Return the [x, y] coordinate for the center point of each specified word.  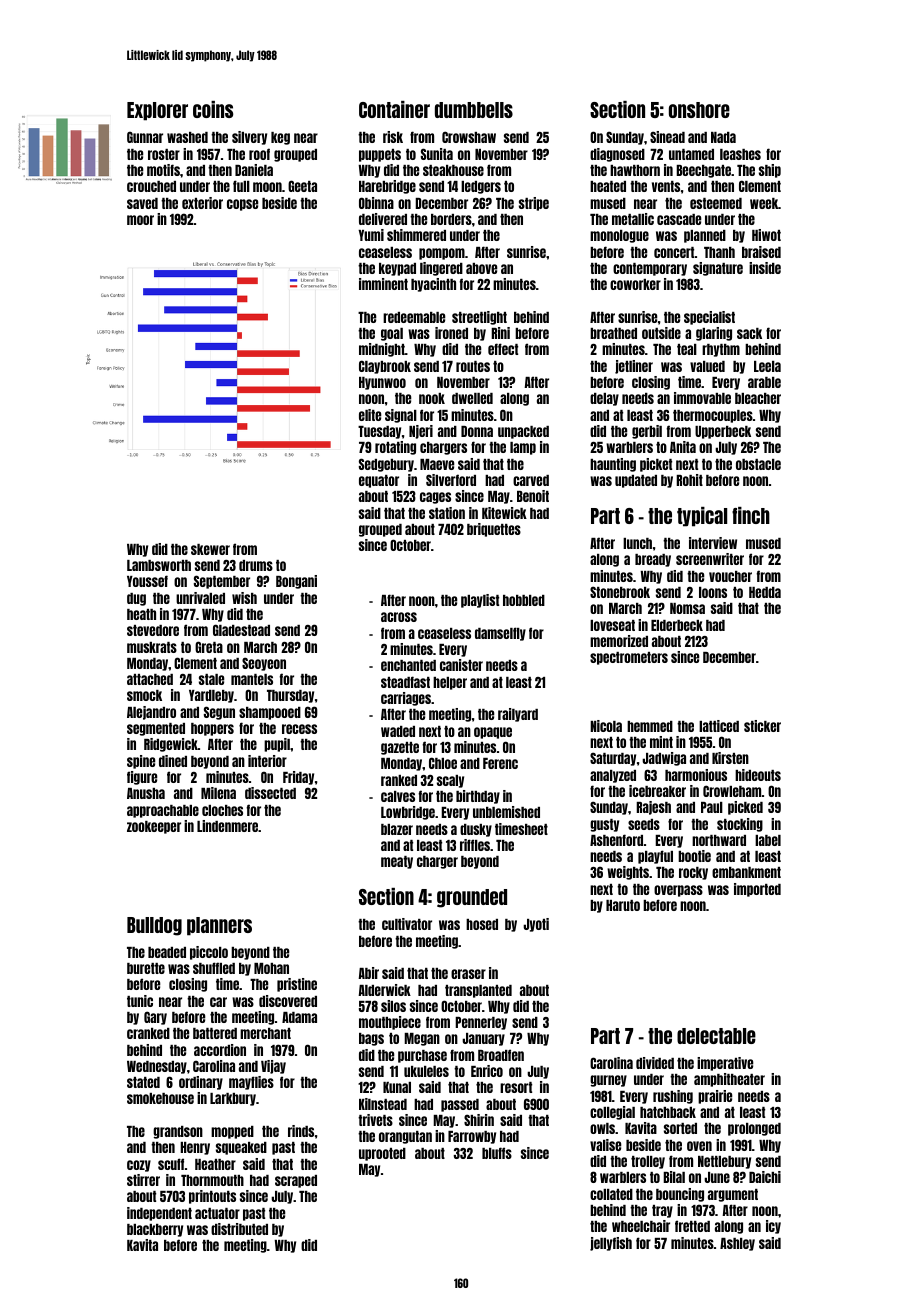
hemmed [650, 726]
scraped [296, 1181]
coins [213, 109]
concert [674, 252]
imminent [383, 284]
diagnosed [617, 155]
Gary [155, 1018]
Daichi [765, 1177]
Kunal [397, 1087]
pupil [277, 745]
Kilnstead [383, 1104]
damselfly [500, 634]
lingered [441, 269]
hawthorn [635, 170]
